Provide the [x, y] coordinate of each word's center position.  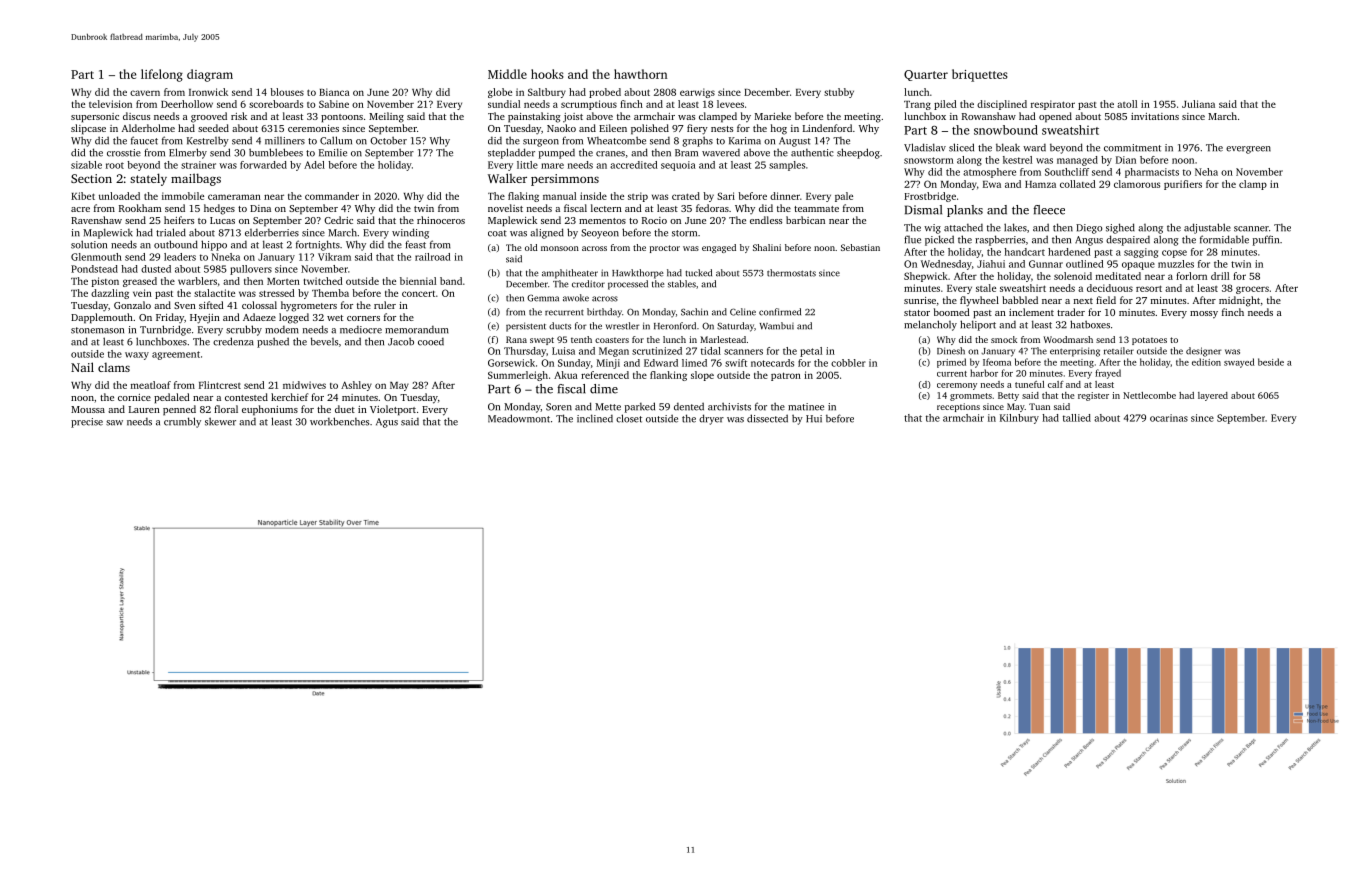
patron [786, 376]
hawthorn [640, 74]
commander [332, 196]
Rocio [654, 220]
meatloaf [151, 385]
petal [811, 352]
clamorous [1137, 184]
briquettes [980, 75]
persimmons [565, 180]
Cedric [338, 220]
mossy [1204, 315]
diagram [210, 75]
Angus [1089, 241]
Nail [82, 367]
